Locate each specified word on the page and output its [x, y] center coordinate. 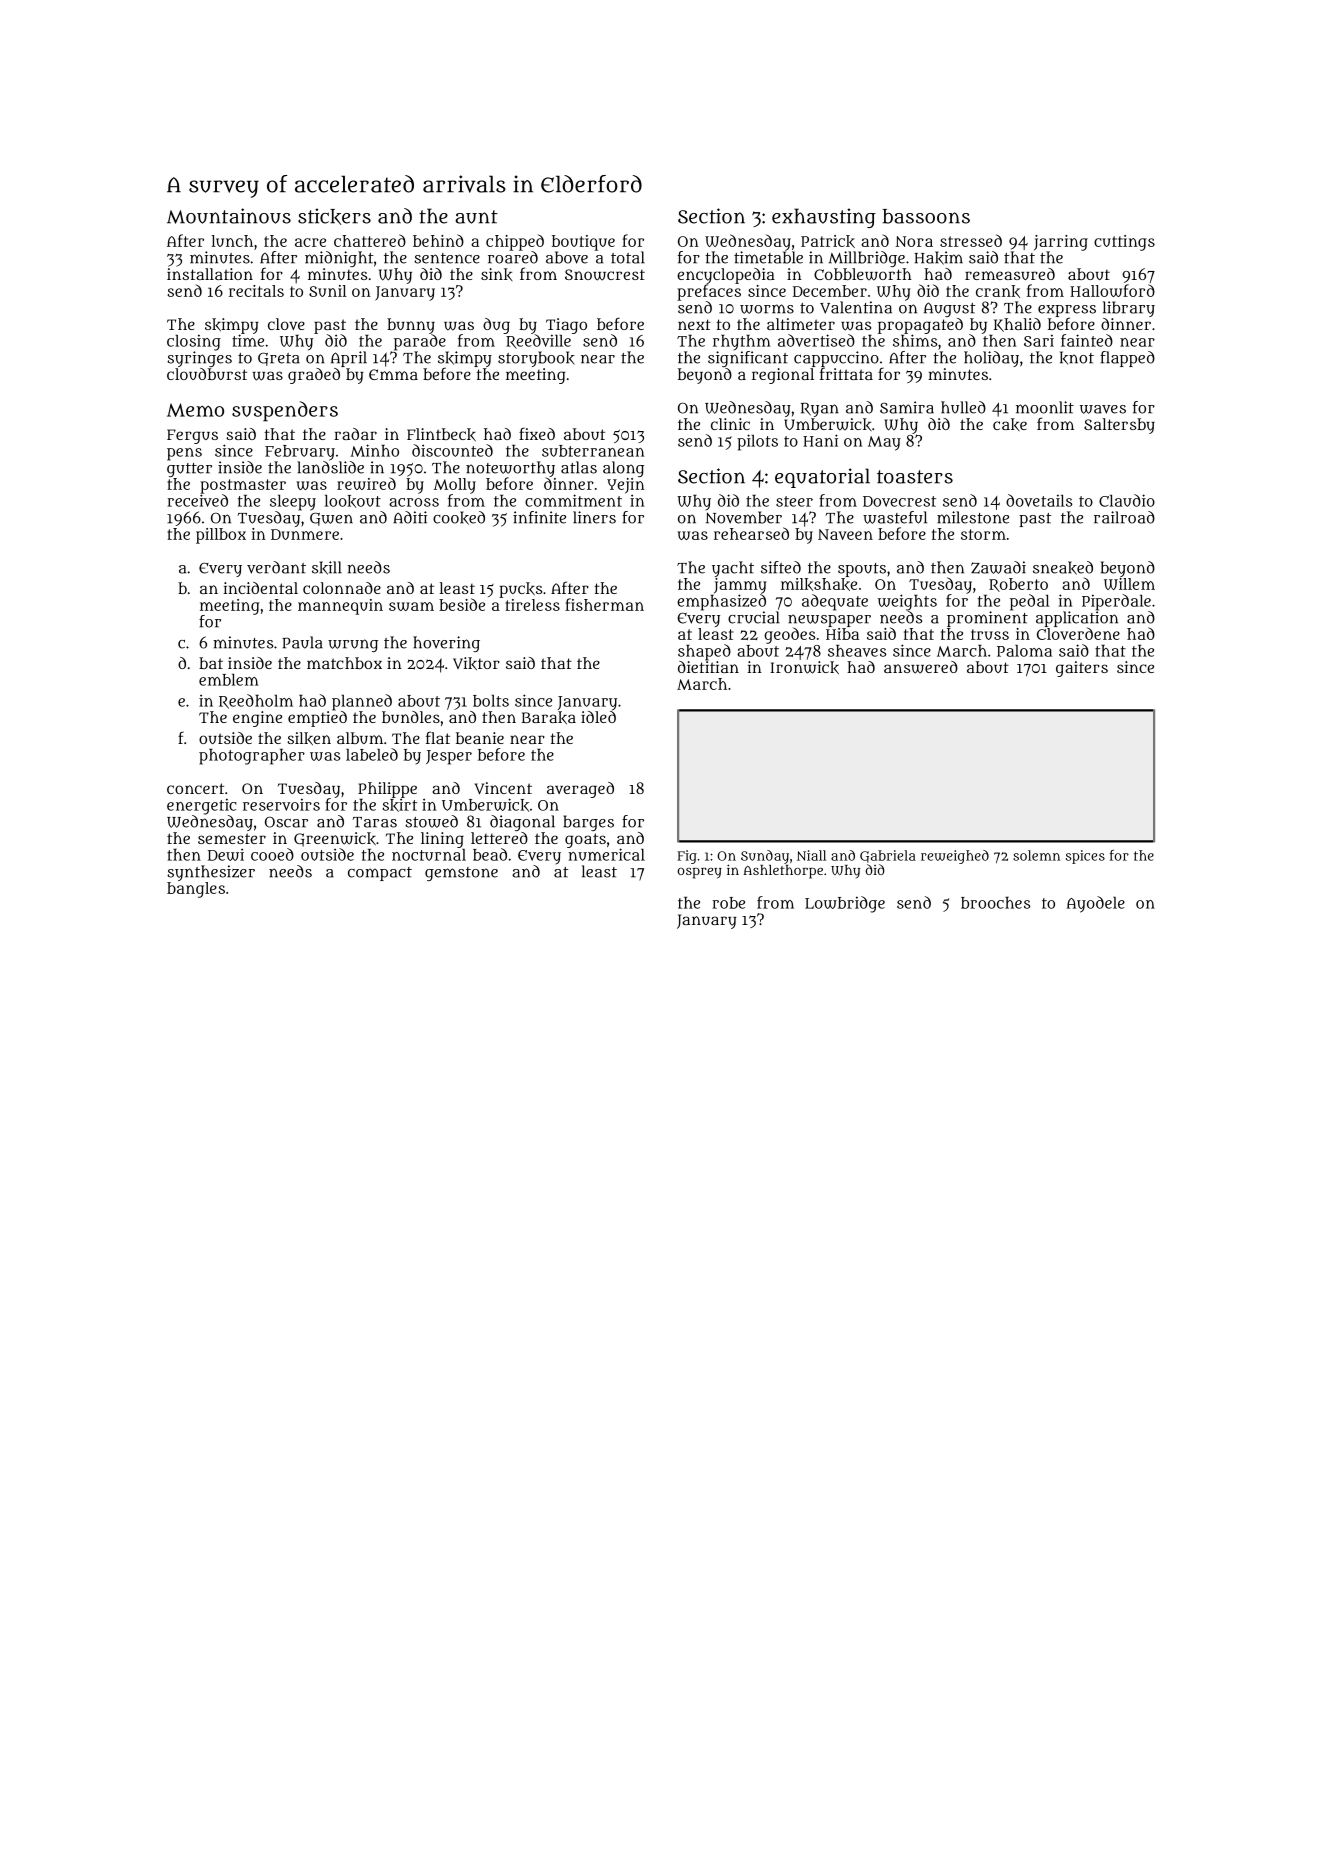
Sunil [328, 291]
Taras [375, 822]
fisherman [604, 604]
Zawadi [998, 567]
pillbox [221, 536]
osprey [699, 873]
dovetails [1039, 500]
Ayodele [1096, 904]
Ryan [820, 409]
